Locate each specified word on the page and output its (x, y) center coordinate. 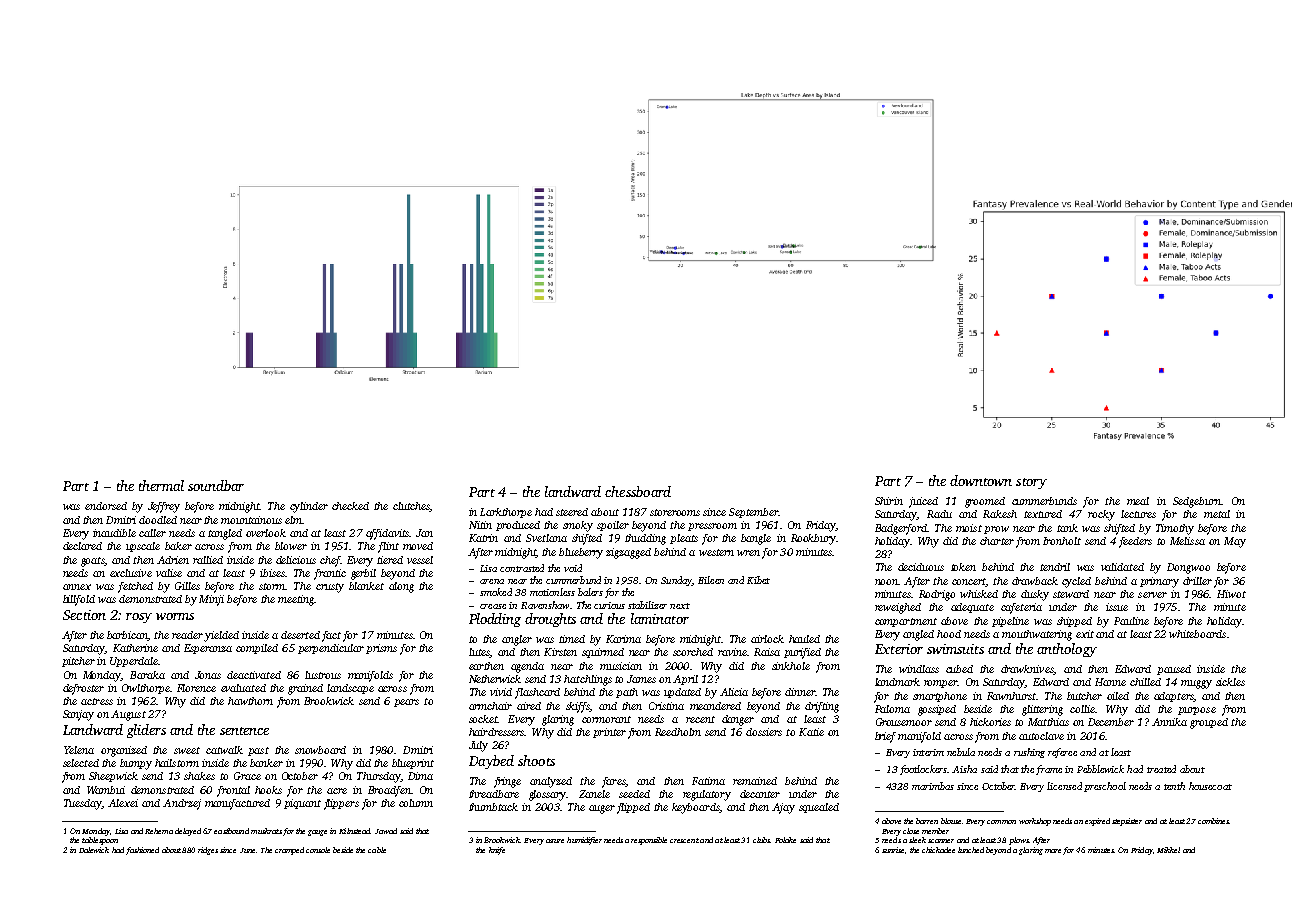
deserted (300, 635)
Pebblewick (1100, 769)
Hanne (1110, 682)
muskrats (266, 831)
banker (266, 763)
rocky (1101, 515)
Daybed (491, 762)
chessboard (638, 491)
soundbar (216, 485)
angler (517, 640)
